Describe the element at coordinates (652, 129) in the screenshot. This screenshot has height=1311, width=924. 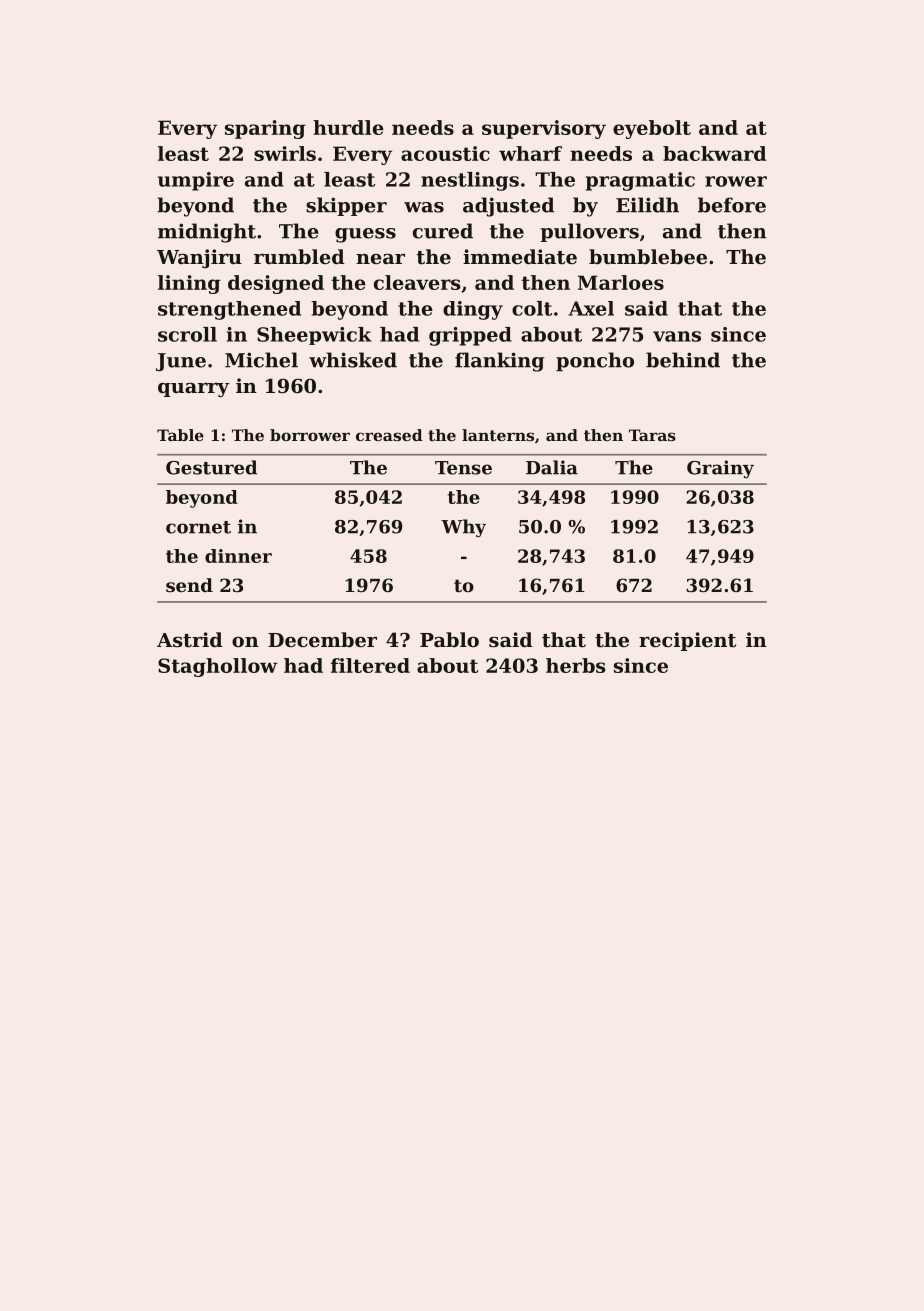
I see `eyebolt` at that location.
